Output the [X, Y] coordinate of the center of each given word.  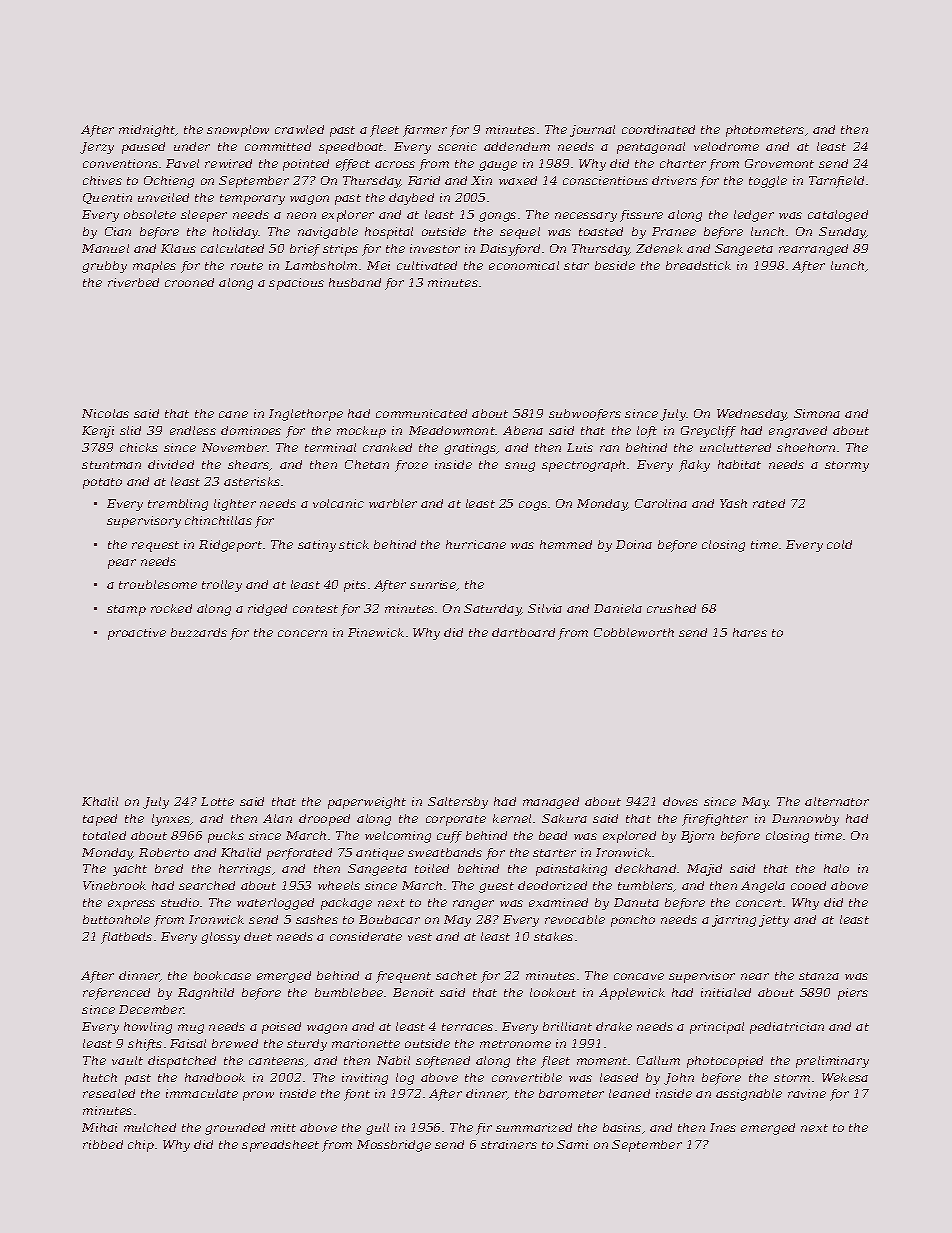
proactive [137, 634]
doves [680, 801]
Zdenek [659, 248]
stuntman [111, 465]
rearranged [813, 250]
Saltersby [458, 803]
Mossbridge [394, 1146]
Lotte [217, 801]
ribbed [103, 1144]
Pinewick [376, 632]
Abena [523, 430]
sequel [520, 233]
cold [839, 544]
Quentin [107, 198]
